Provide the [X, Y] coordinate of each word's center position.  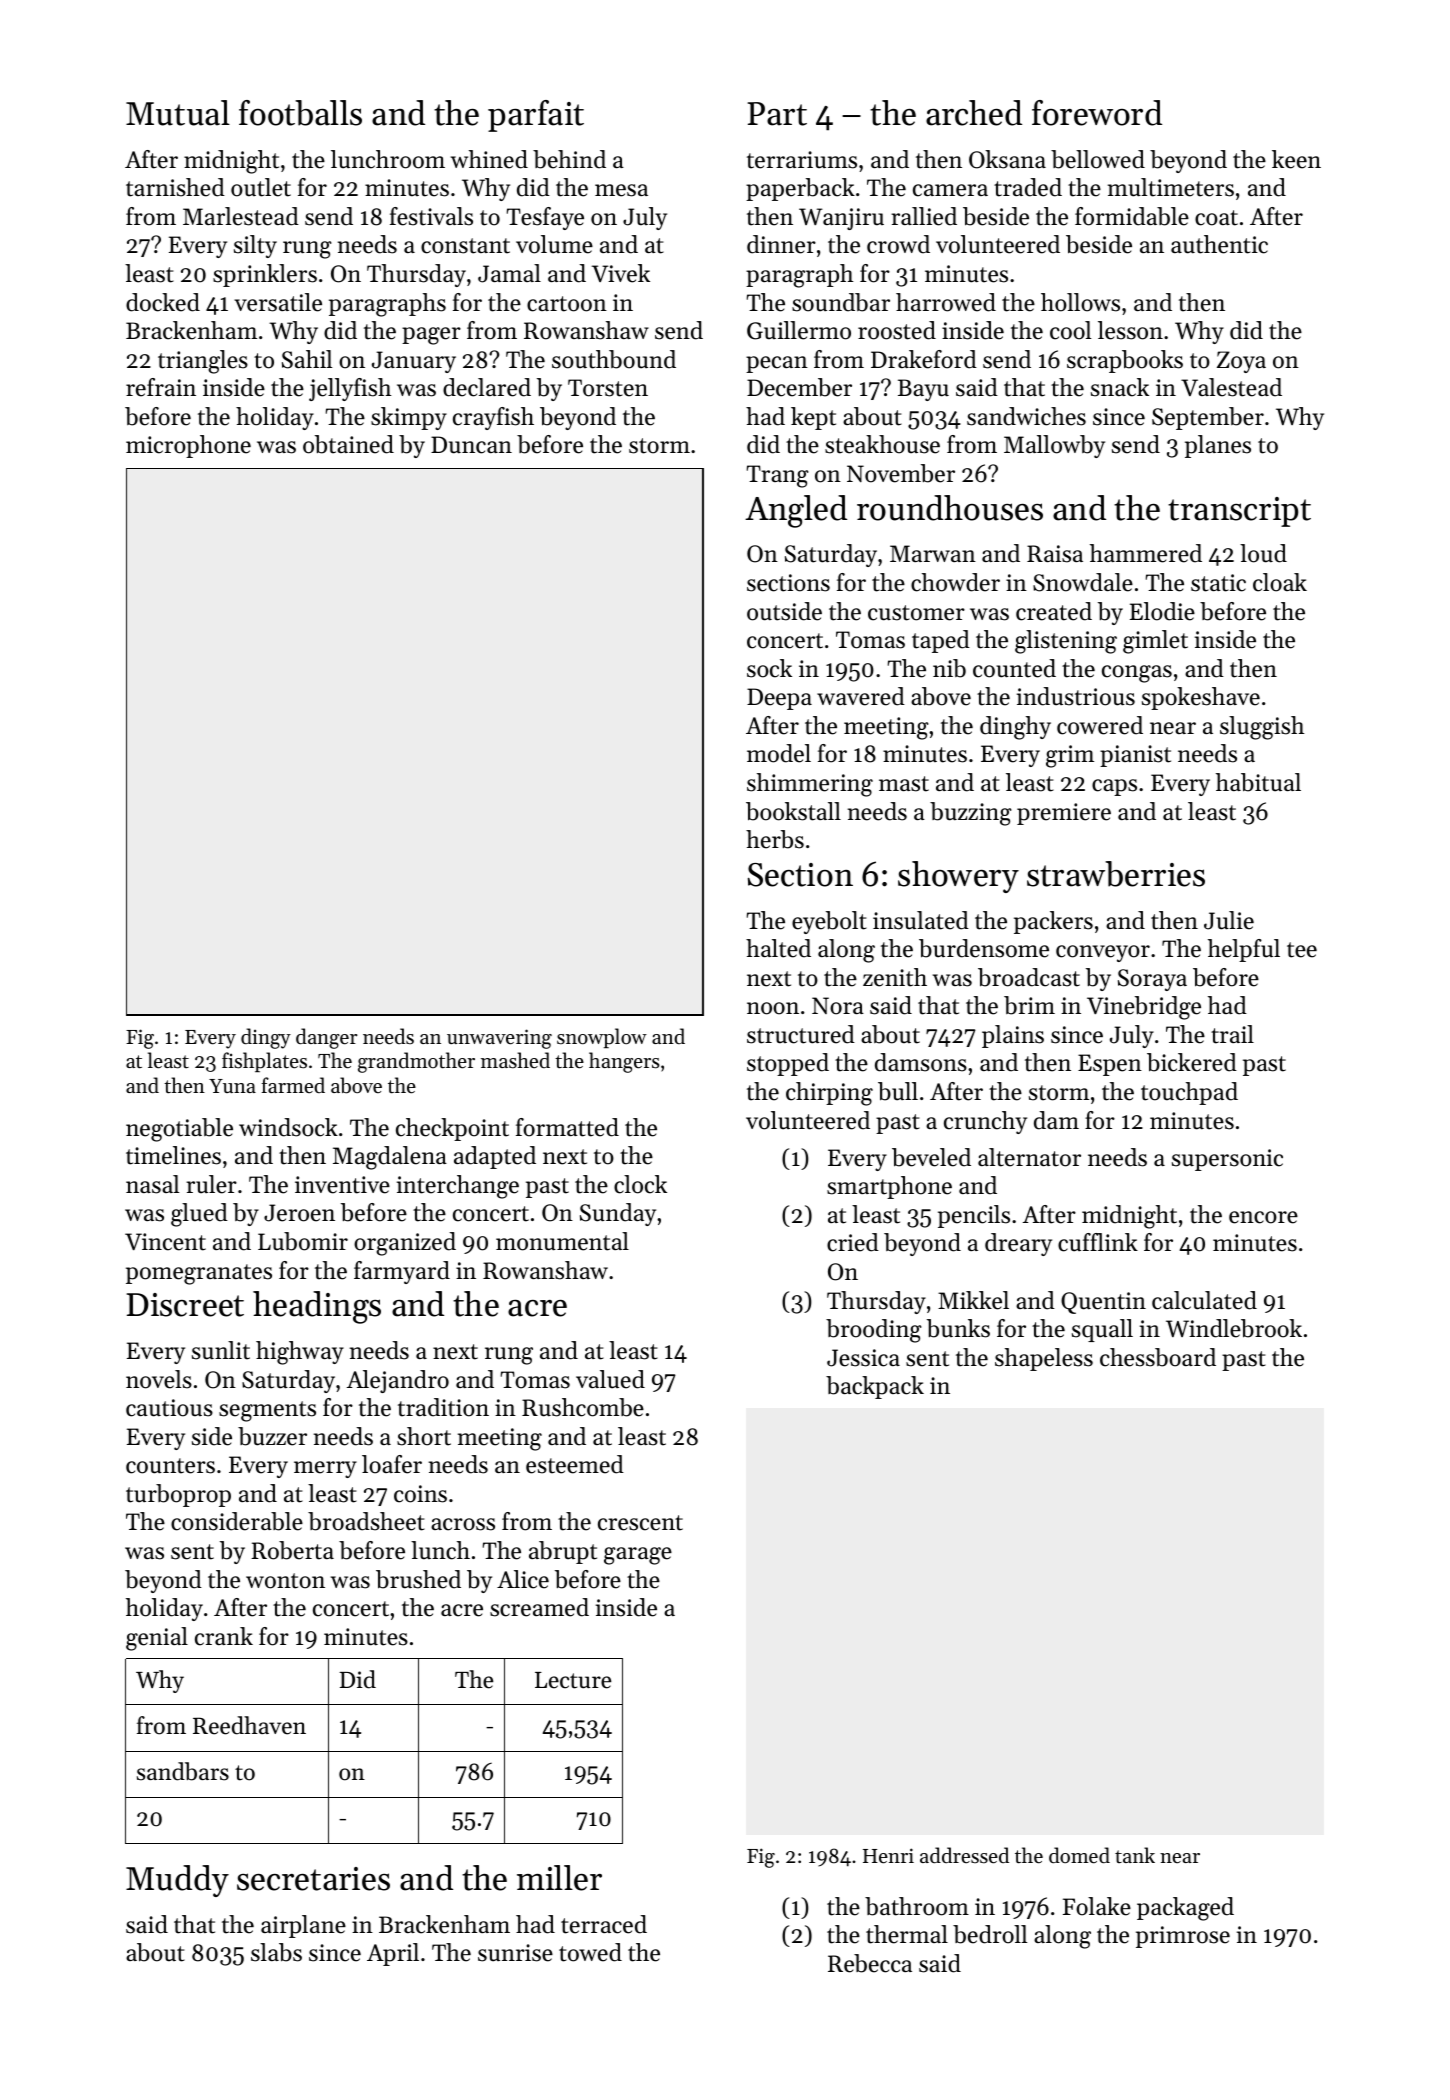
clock [640, 1184]
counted [1014, 668]
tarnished [175, 187]
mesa [621, 190]
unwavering [499, 1039]
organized [405, 1244]
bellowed [1098, 159]
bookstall [793, 811]
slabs [276, 1952]
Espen [1110, 1065]
